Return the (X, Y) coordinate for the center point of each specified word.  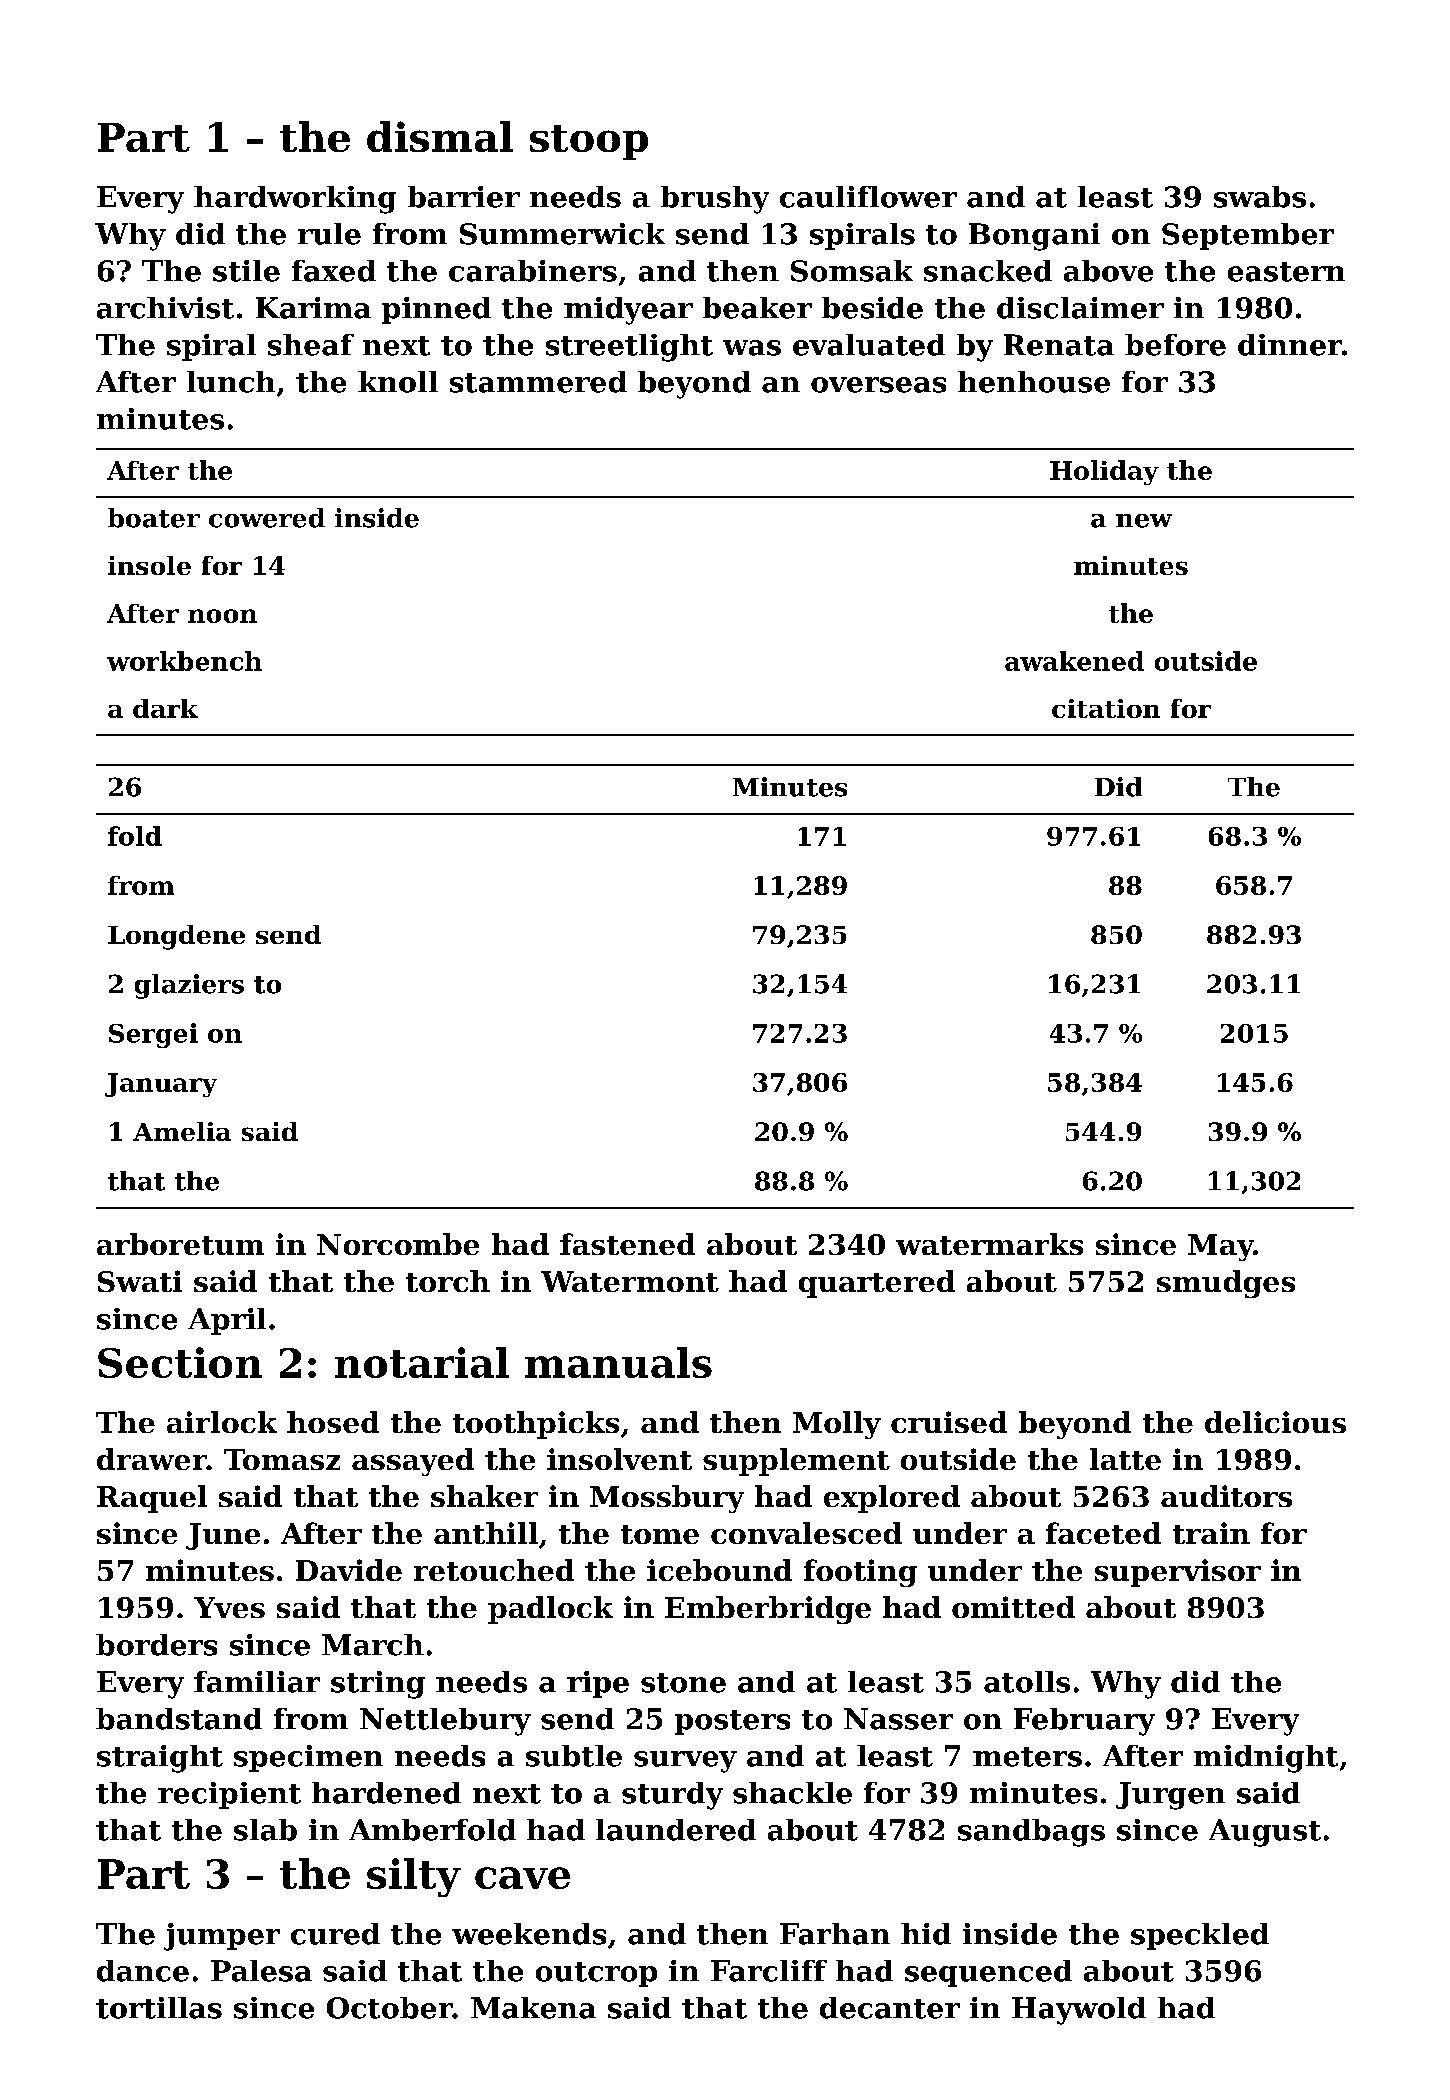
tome (660, 1534)
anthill (486, 1533)
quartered (877, 1284)
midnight (1266, 1759)
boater (154, 518)
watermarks (989, 1244)
